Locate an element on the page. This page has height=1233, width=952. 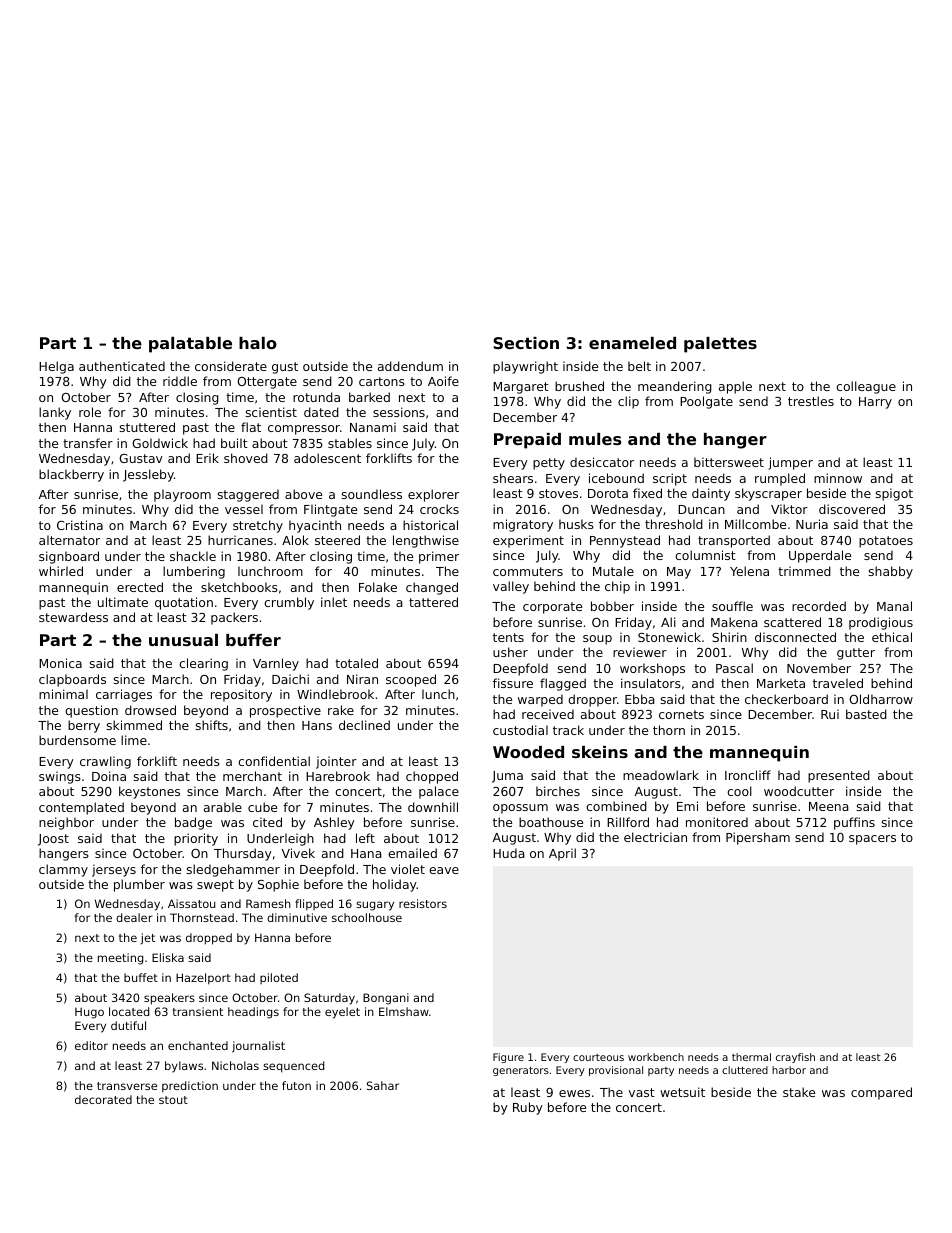
stout is located at coordinates (173, 1100).
